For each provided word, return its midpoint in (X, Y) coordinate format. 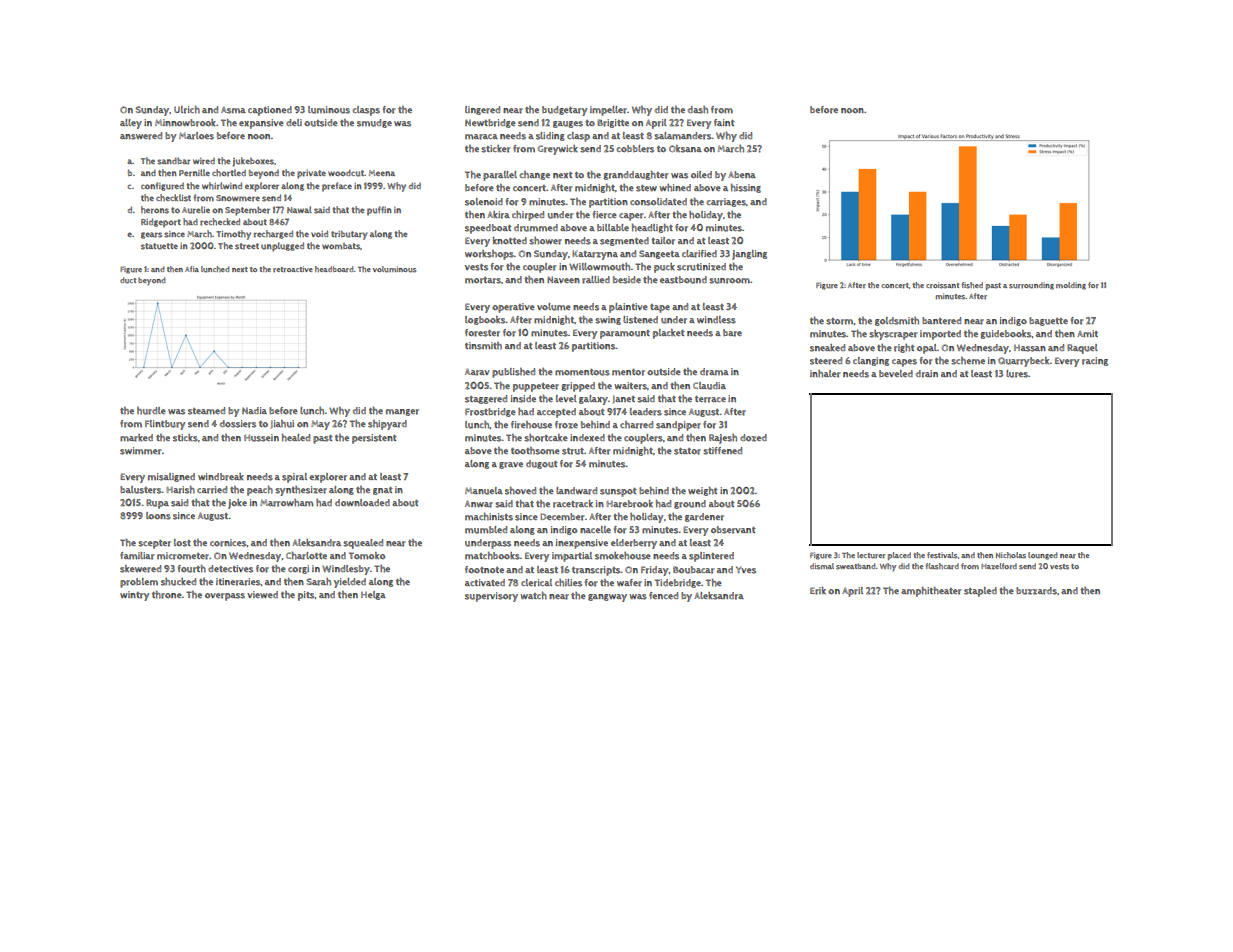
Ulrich (187, 110)
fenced (663, 595)
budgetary (564, 111)
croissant (942, 285)
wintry (134, 596)
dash (698, 110)
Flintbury (165, 425)
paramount (625, 334)
